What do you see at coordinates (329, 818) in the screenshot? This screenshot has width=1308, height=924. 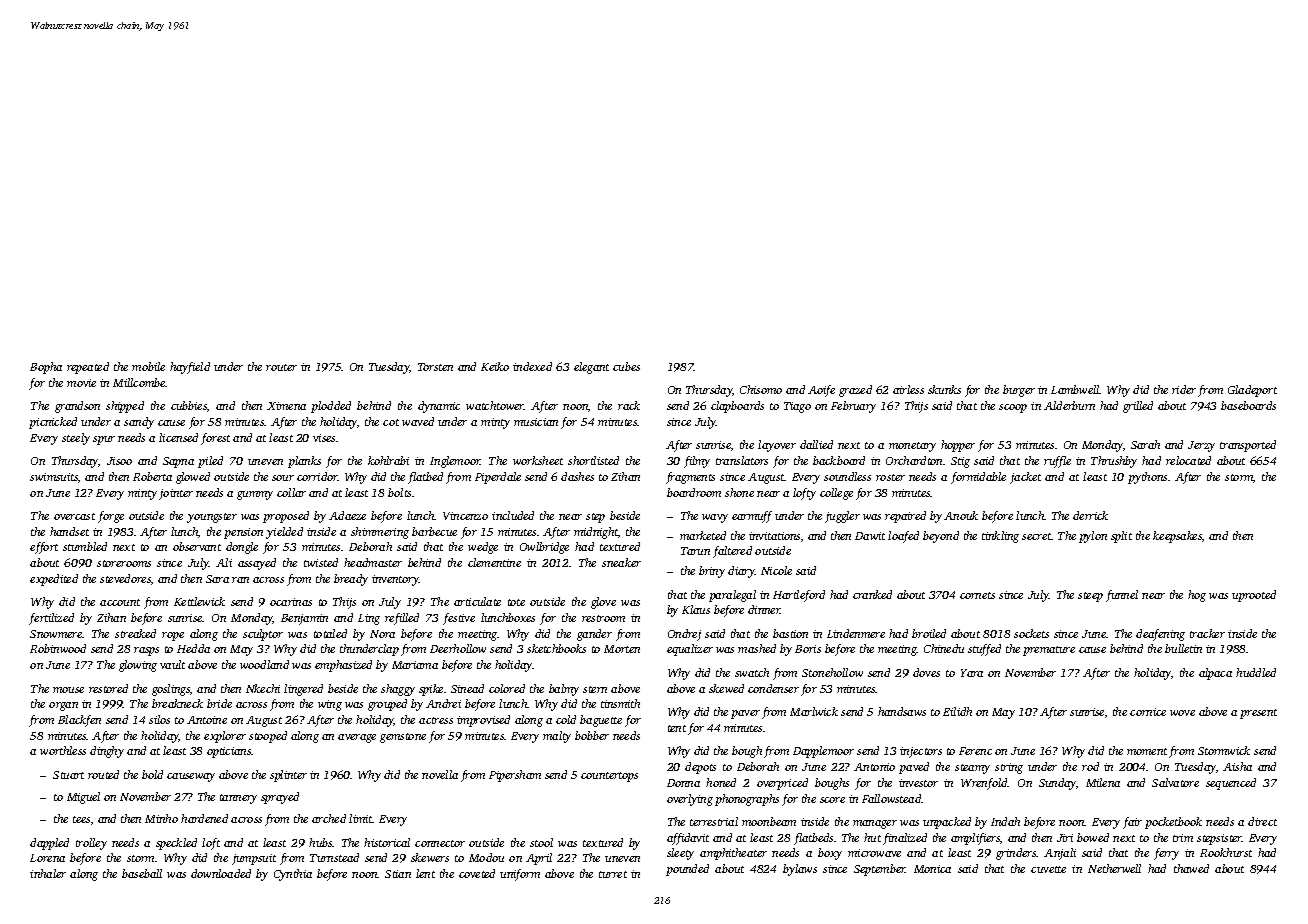 I see `arched` at bounding box center [329, 818].
